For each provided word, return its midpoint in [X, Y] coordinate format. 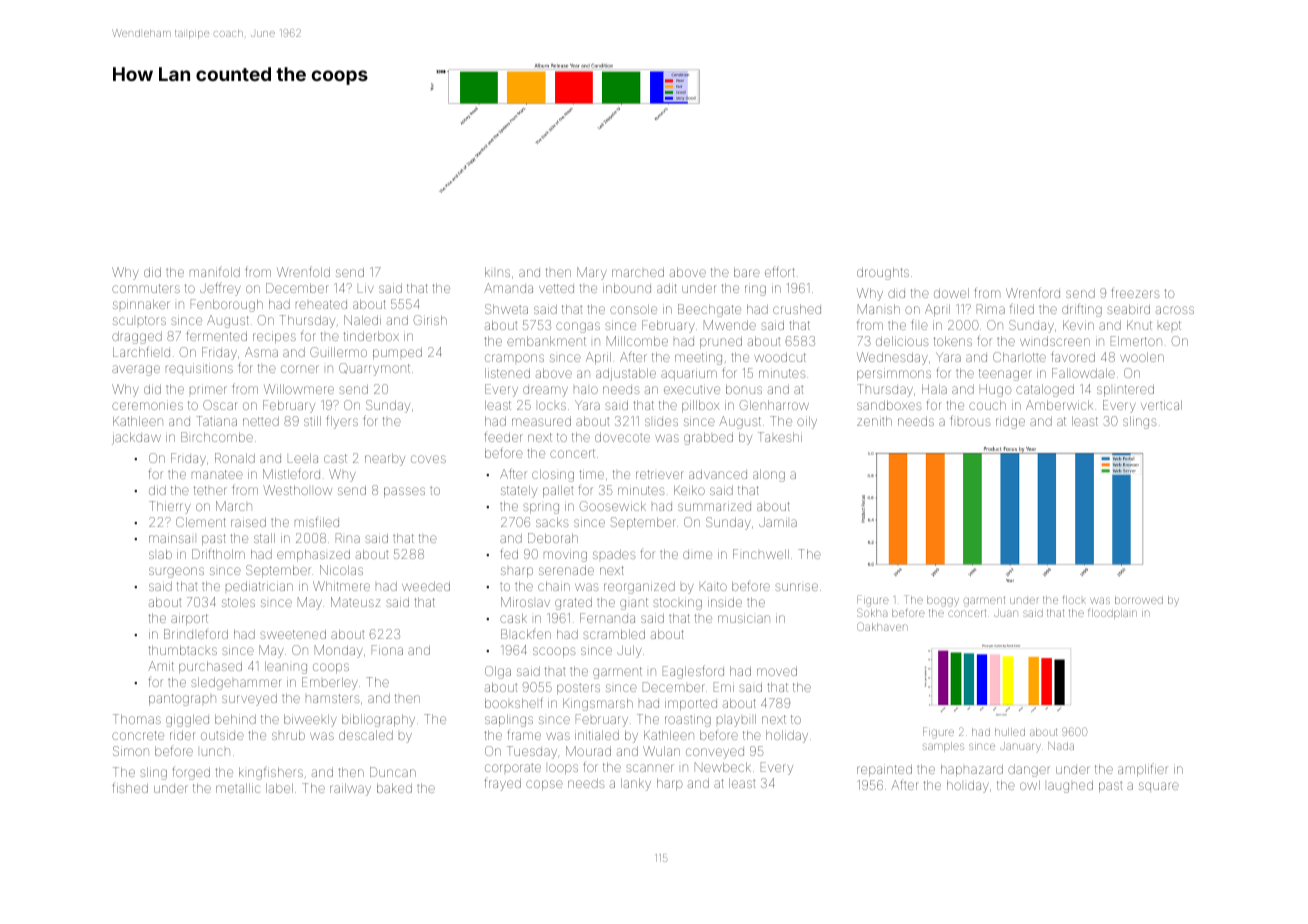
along [769, 475]
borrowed [1139, 600]
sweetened [293, 634]
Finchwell [761, 554]
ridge [1010, 422]
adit [667, 288]
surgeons [176, 572]
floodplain [1112, 613]
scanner [650, 768]
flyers [342, 422]
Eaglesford [693, 672]
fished [130, 787]
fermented [216, 335]
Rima [991, 309]
